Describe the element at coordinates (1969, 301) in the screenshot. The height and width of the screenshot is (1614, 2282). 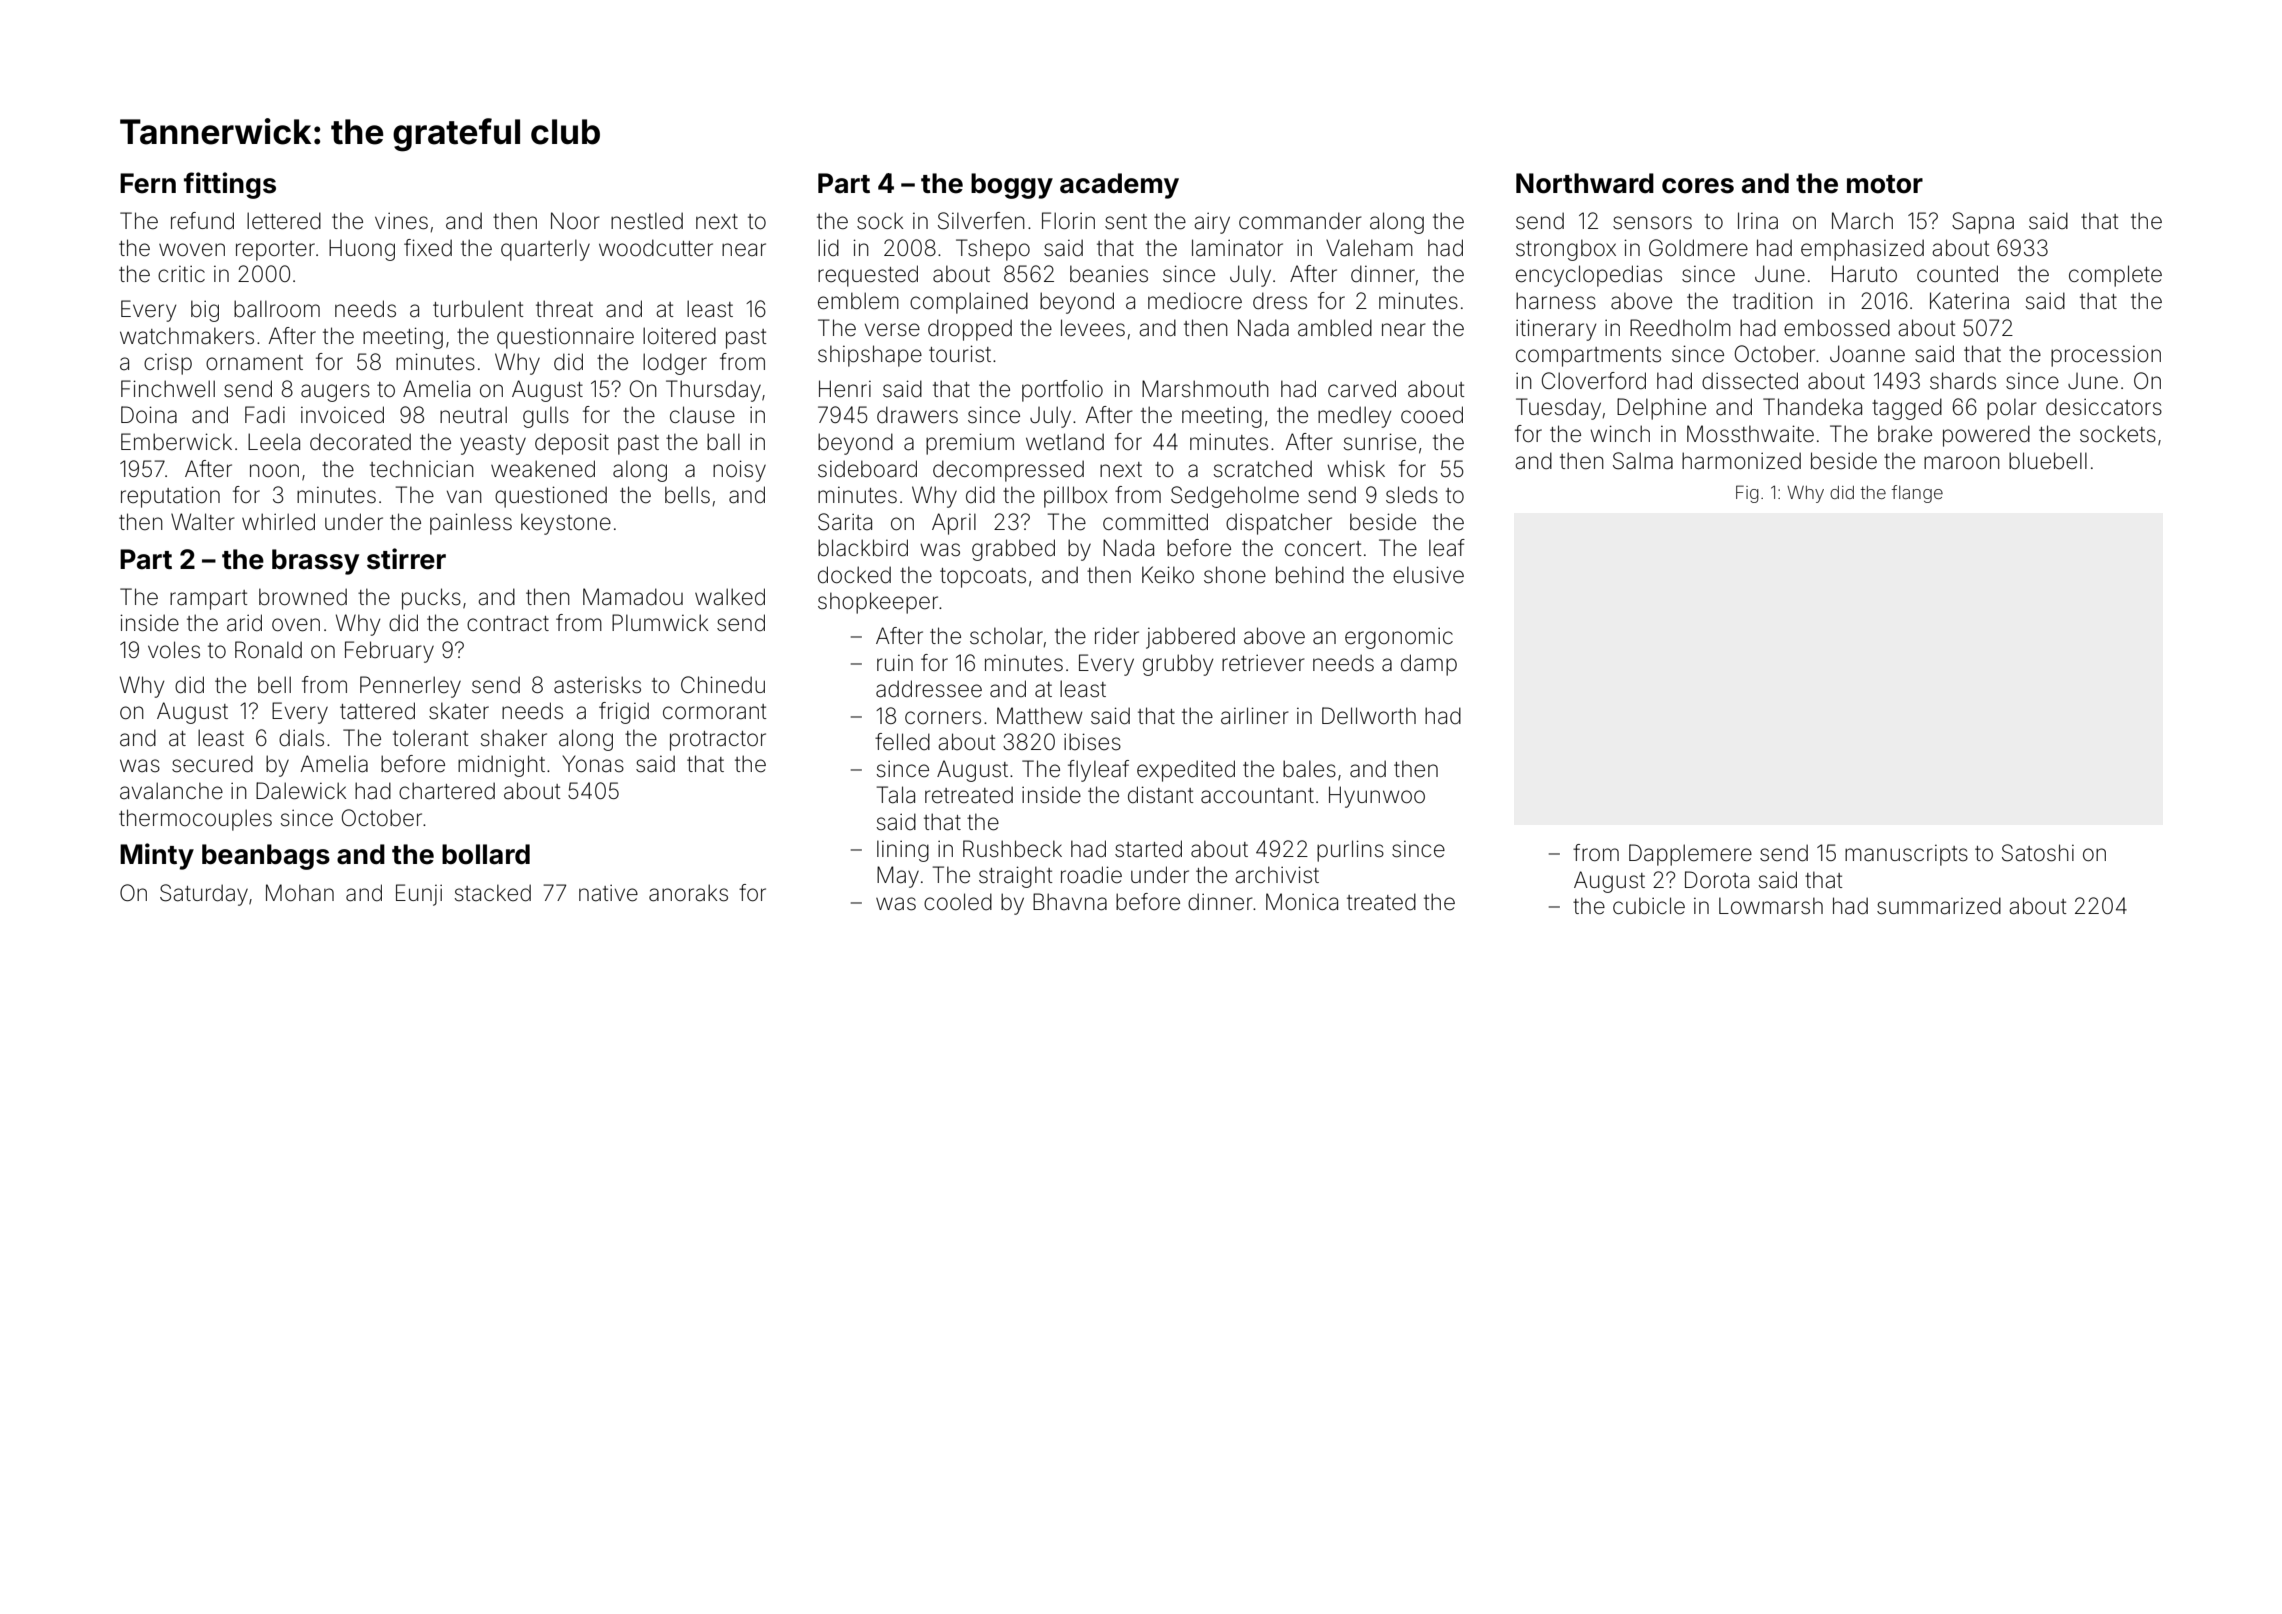
I see `Katerina` at that location.
